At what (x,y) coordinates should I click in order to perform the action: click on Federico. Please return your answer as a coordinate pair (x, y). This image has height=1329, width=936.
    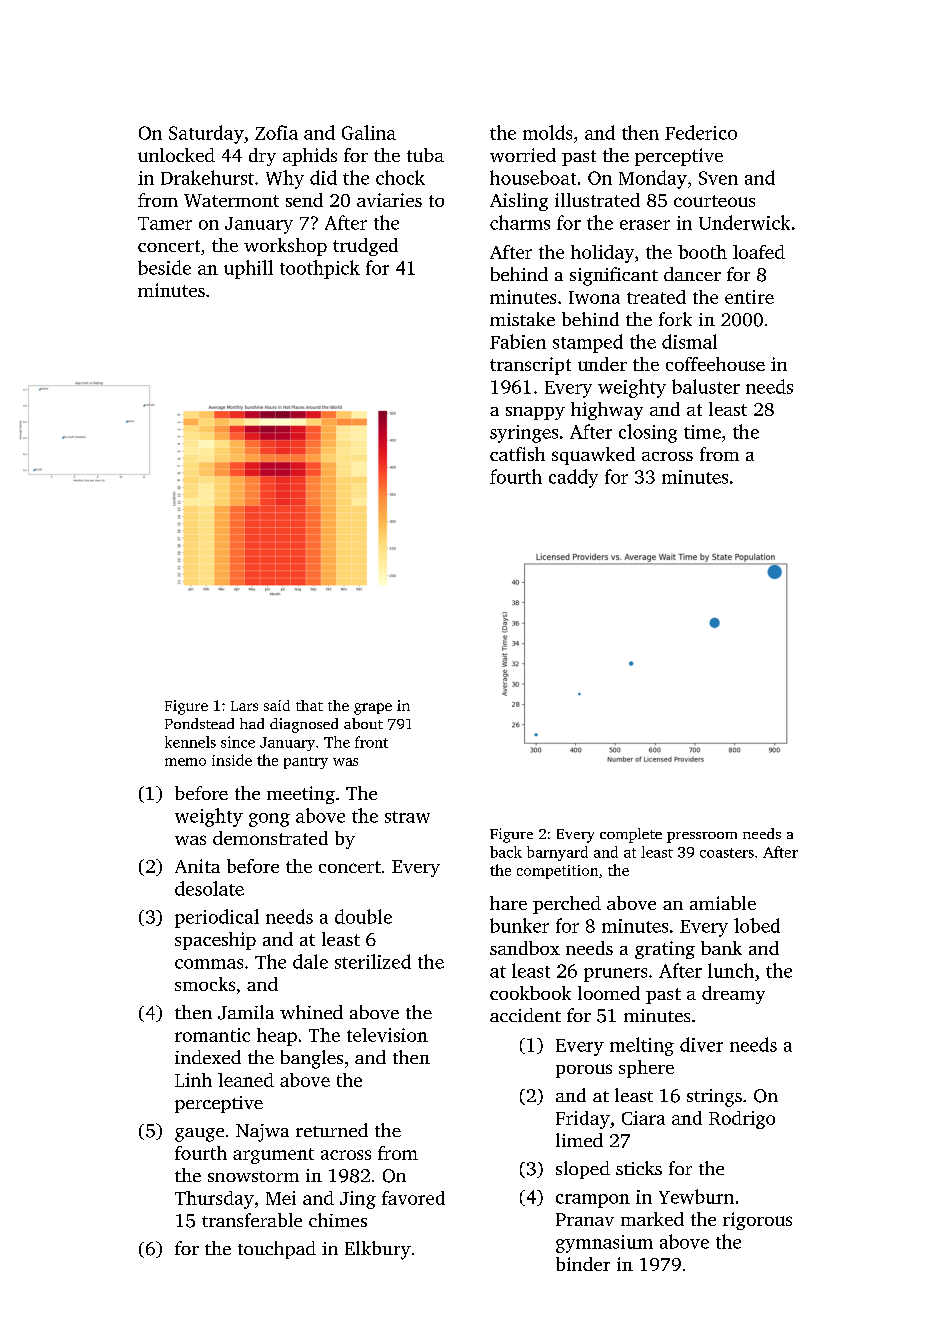
    Looking at the image, I should click on (701, 132).
